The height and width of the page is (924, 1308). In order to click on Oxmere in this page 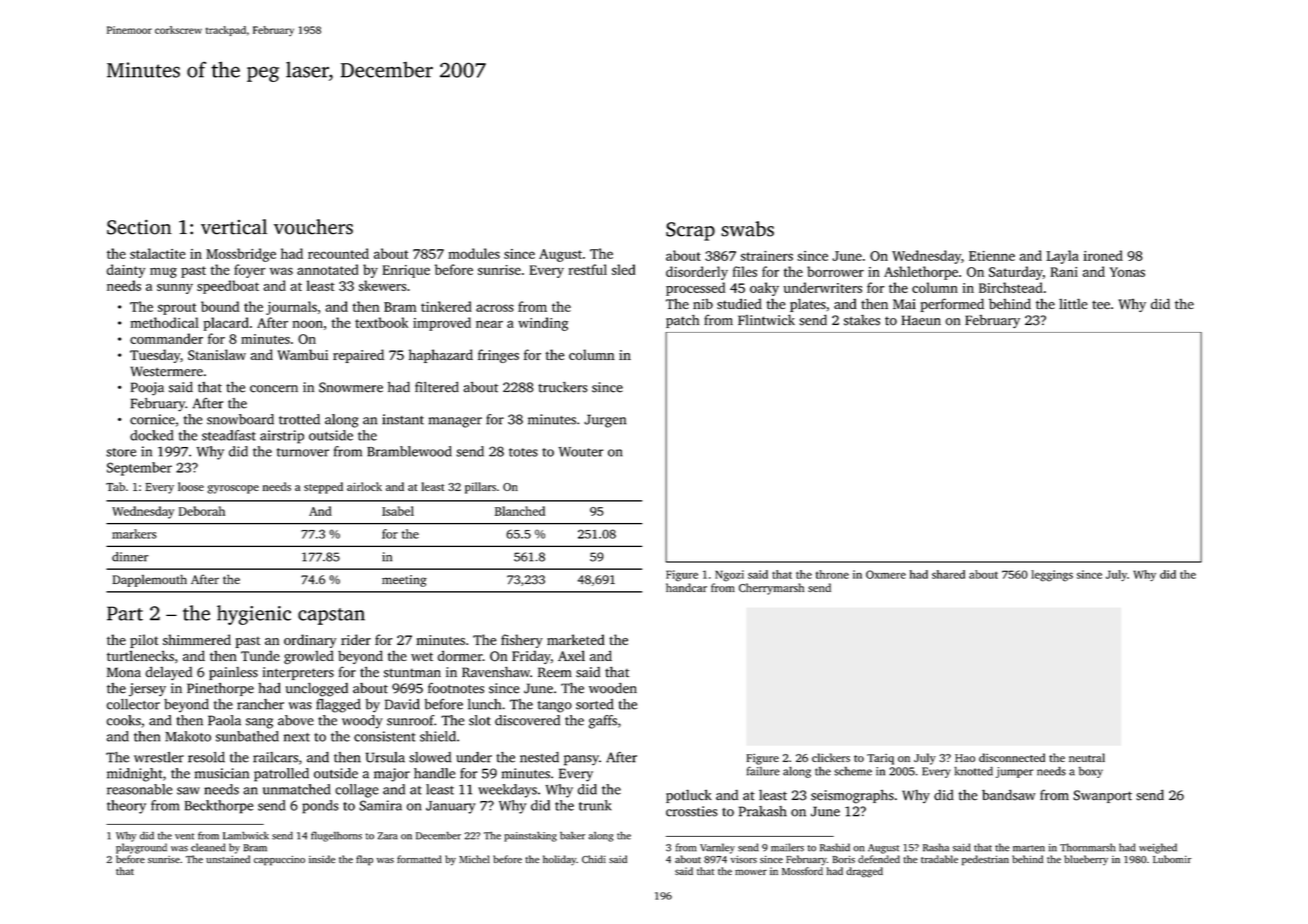, I will do `click(886, 574)`.
